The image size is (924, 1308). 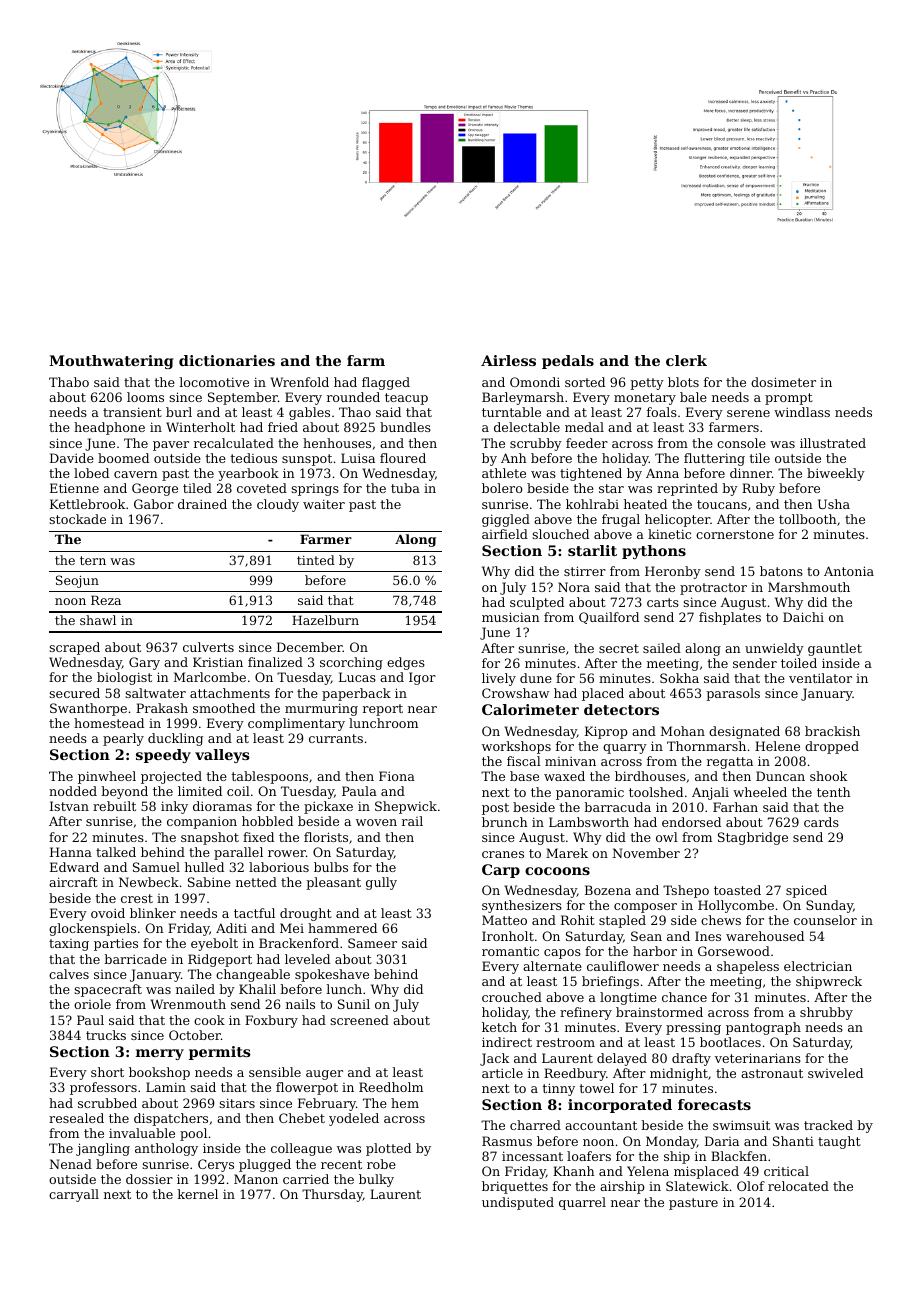 What do you see at coordinates (741, 443) in the image?
I see `console` at bounding box center [741, 443].
